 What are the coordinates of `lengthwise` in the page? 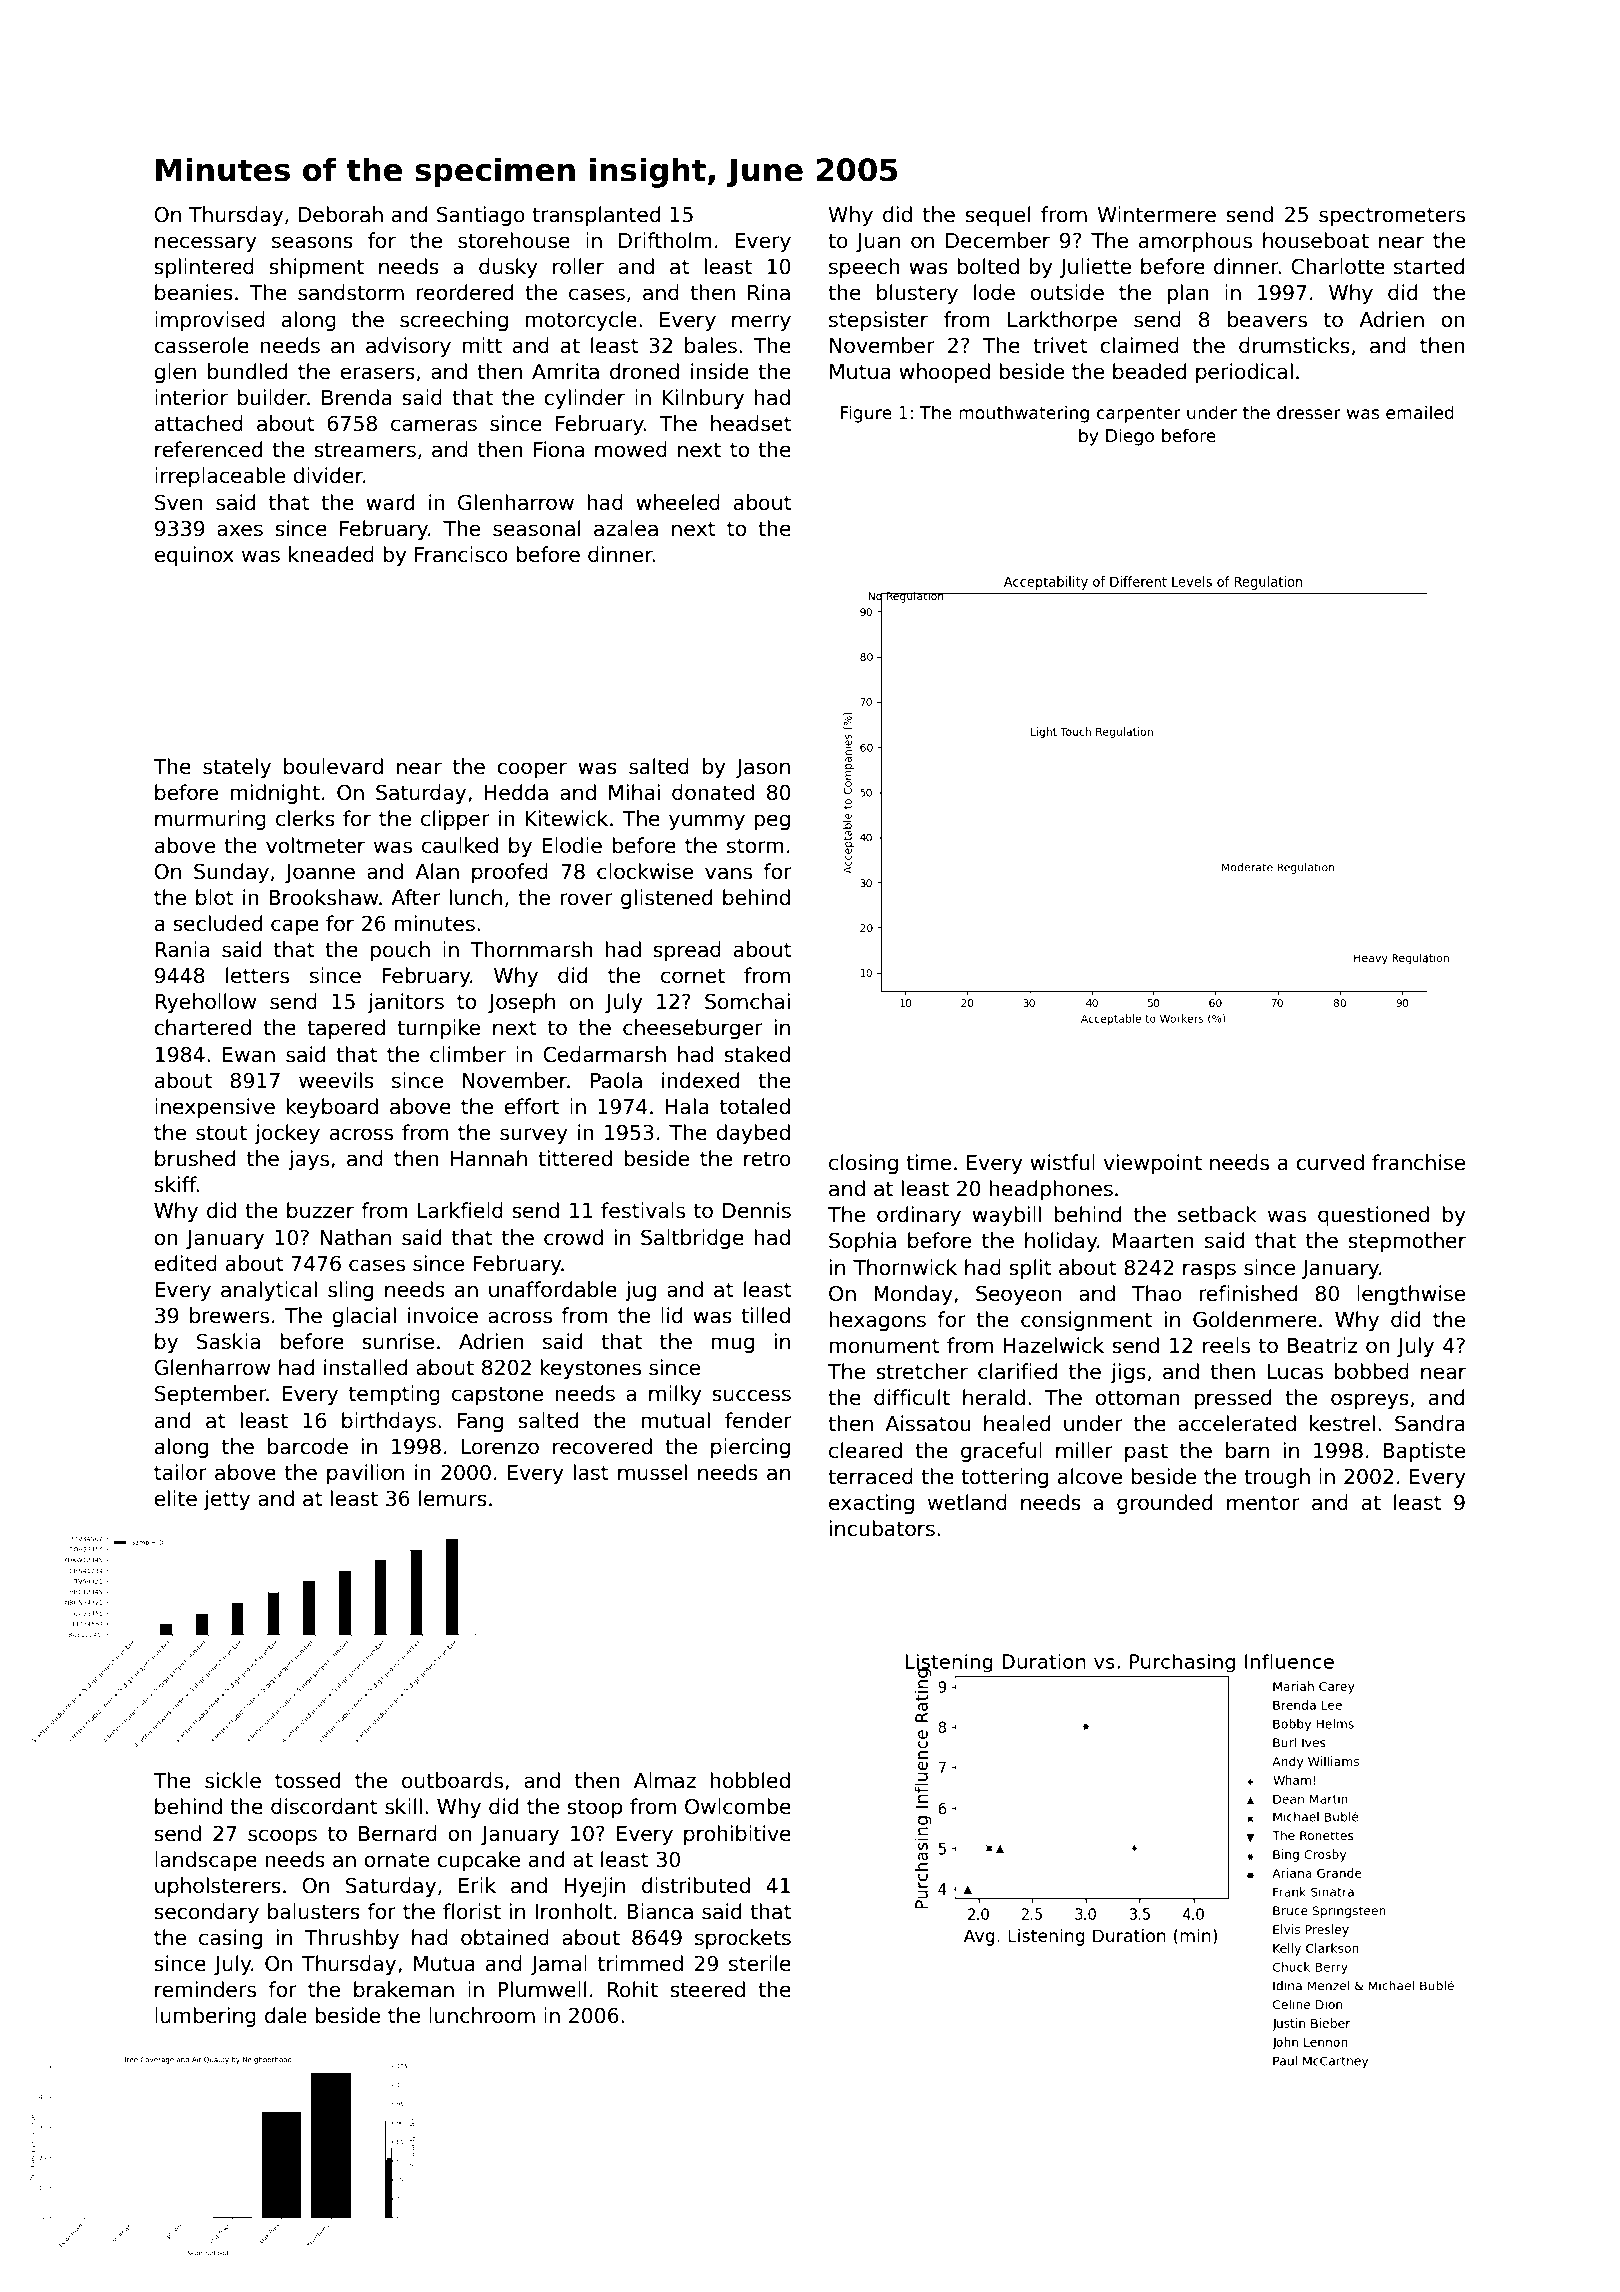 It's located at (1411, 1295).
